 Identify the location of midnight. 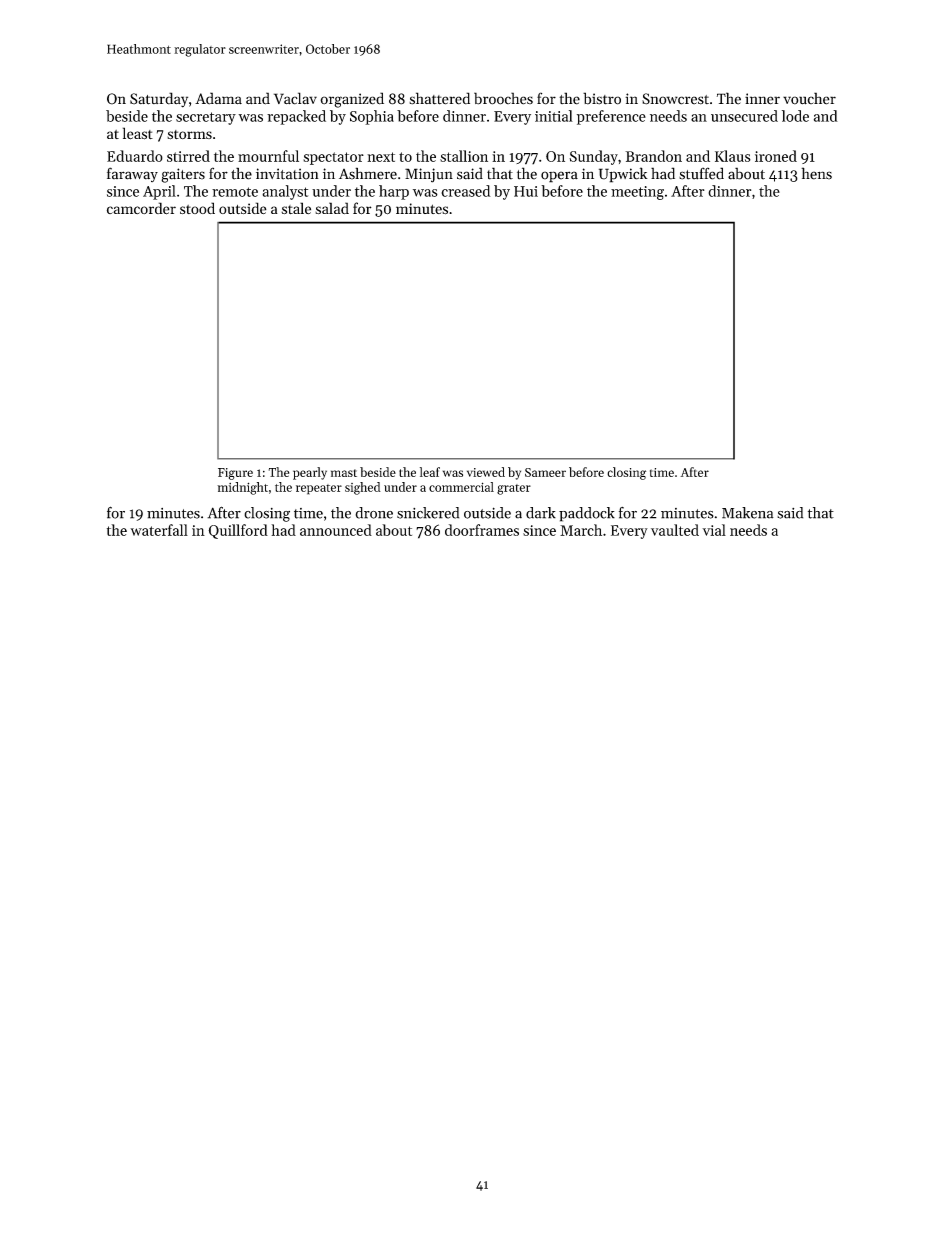
(242, 488).
